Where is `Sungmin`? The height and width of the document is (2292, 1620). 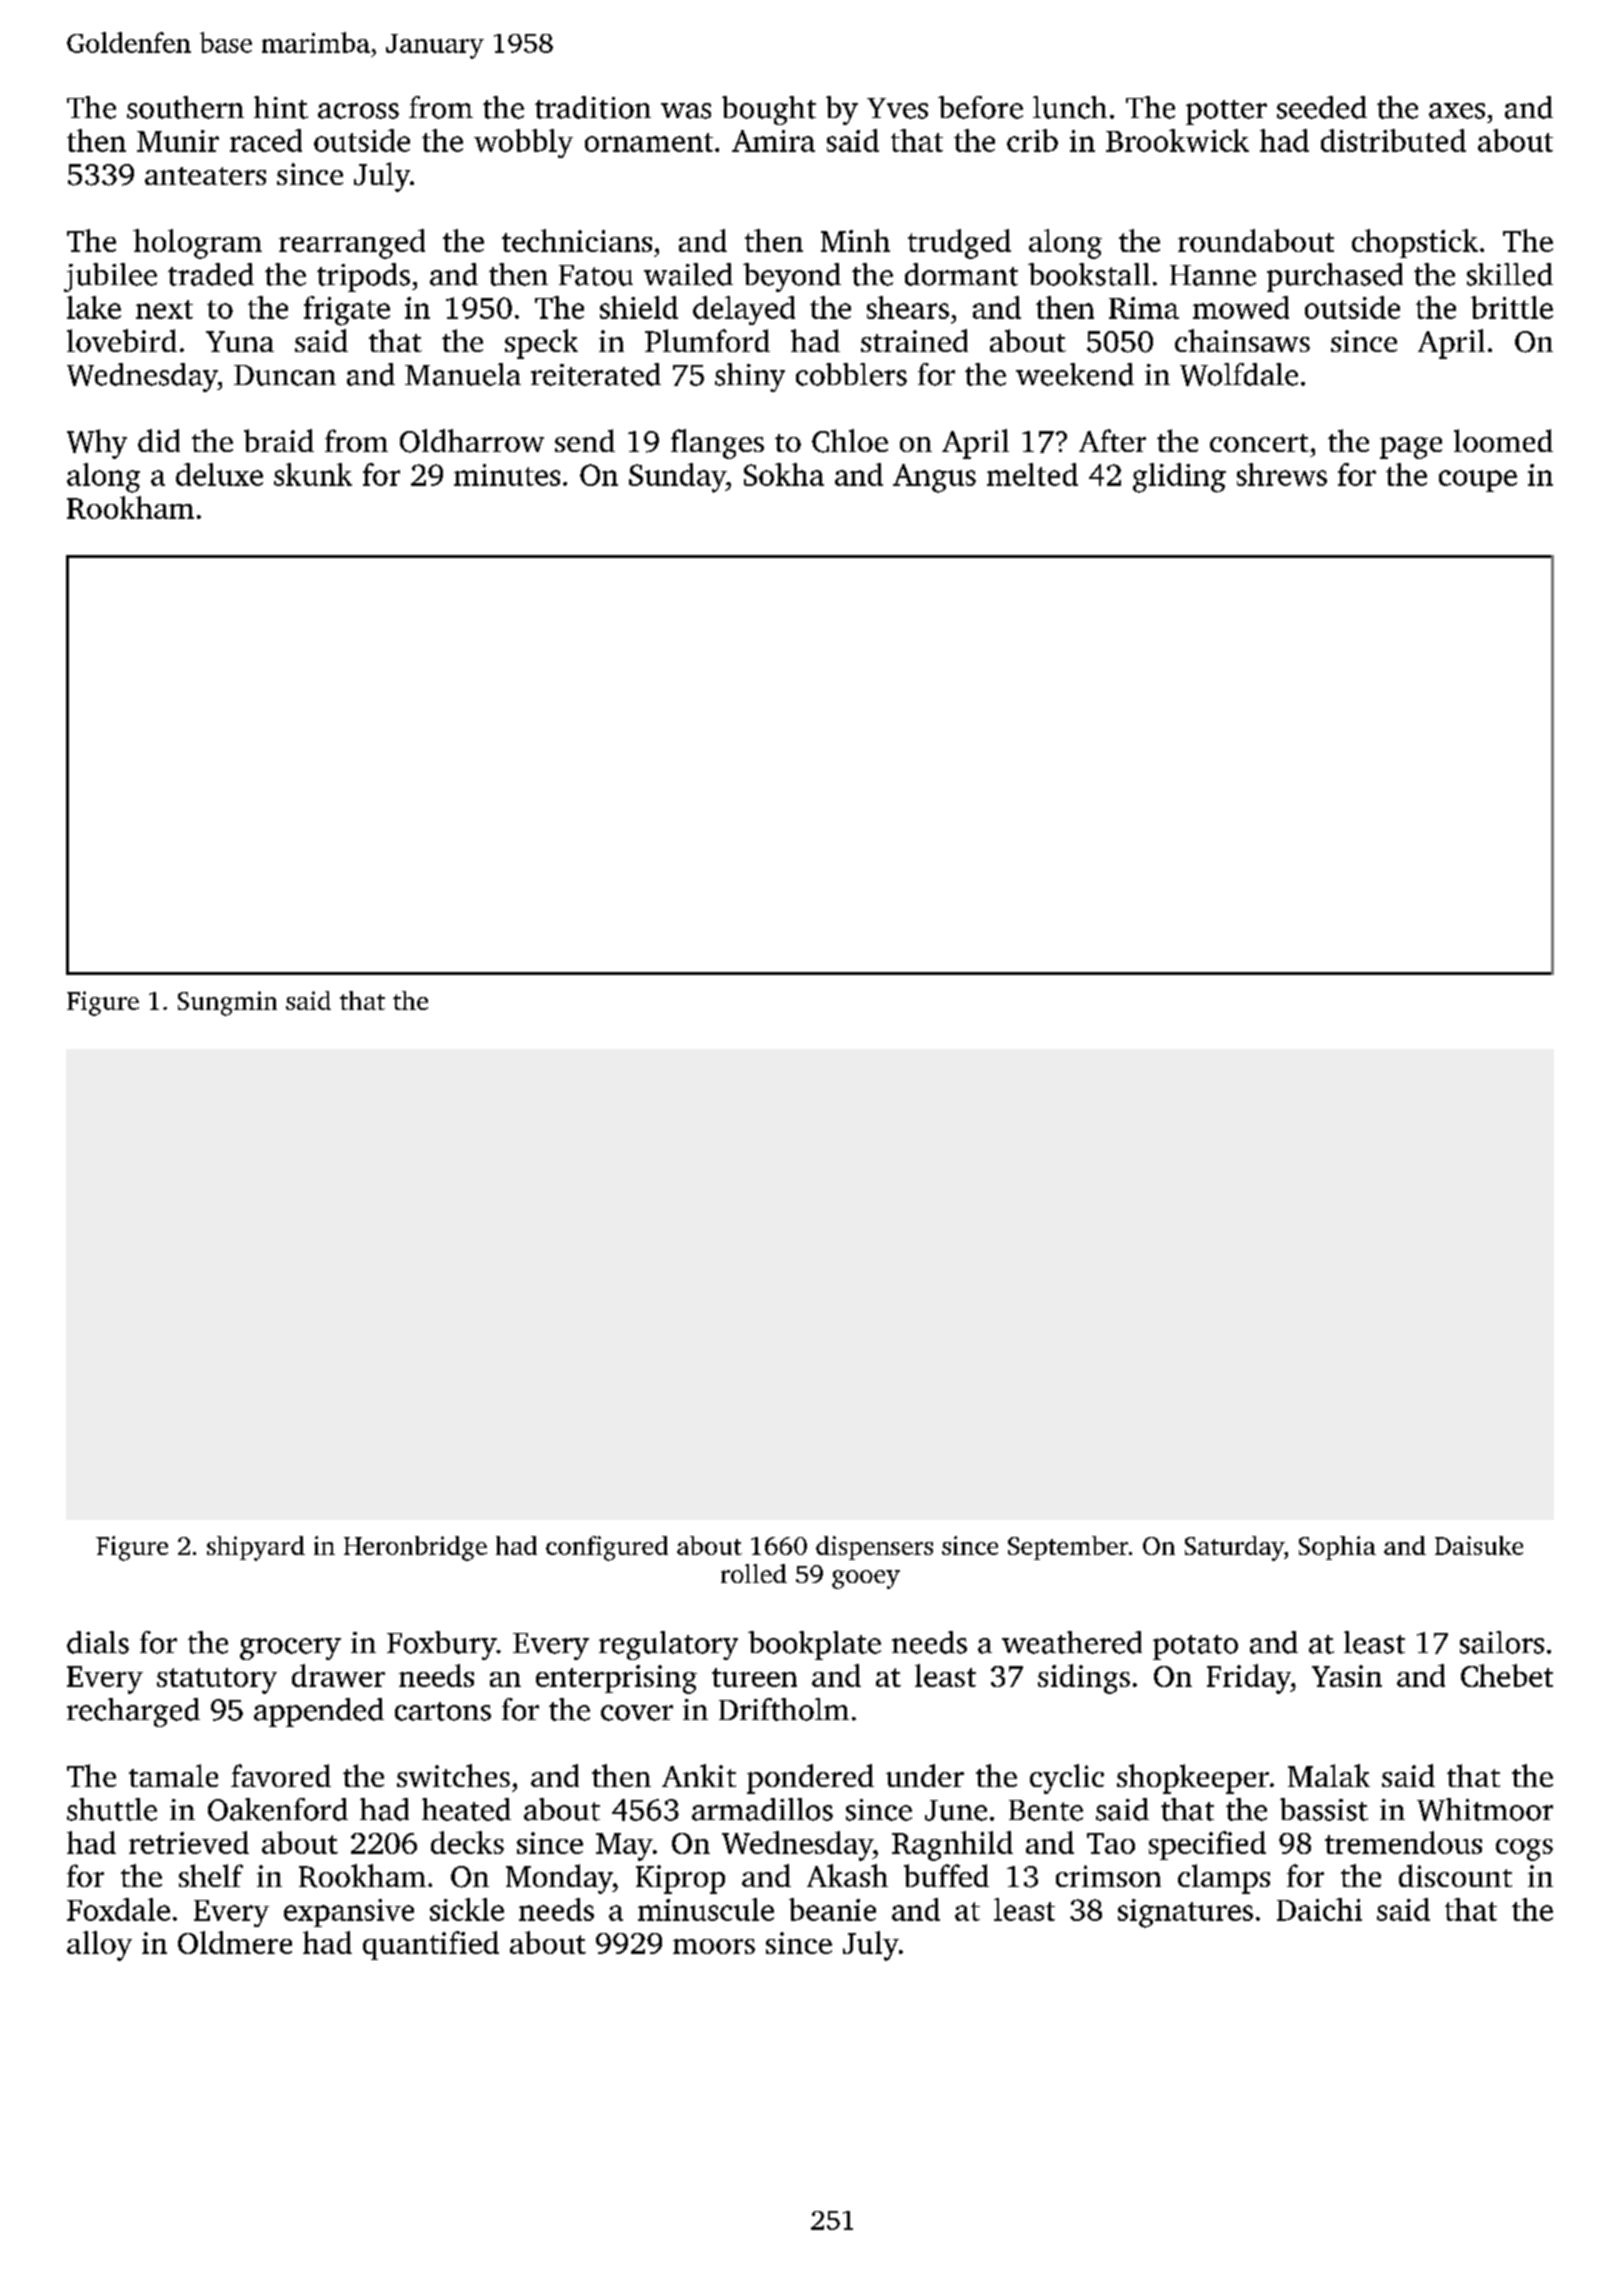
Sungmin is located at coordinates (227, 1003).
